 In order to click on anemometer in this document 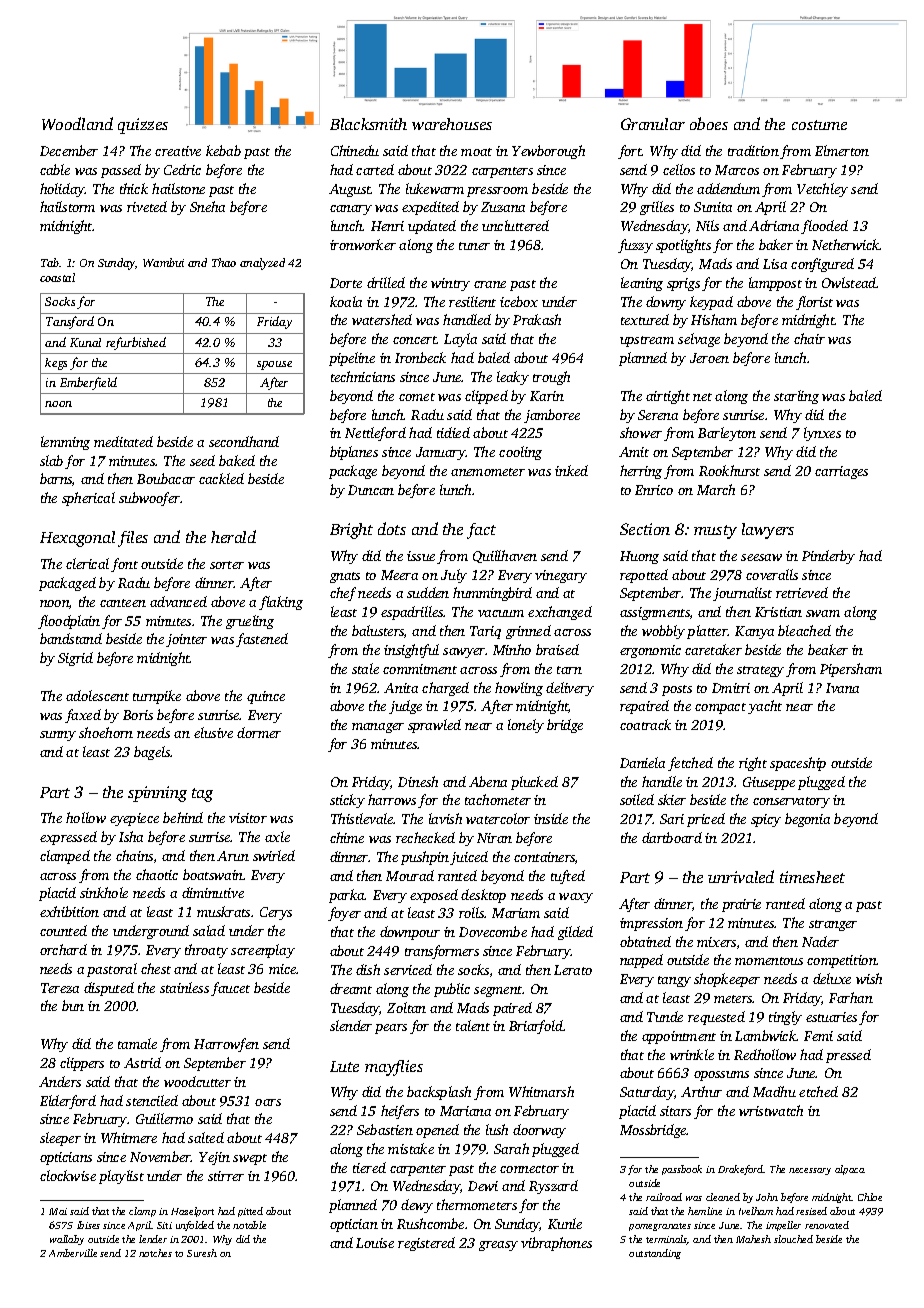, I will do `click(488, 472)`.
